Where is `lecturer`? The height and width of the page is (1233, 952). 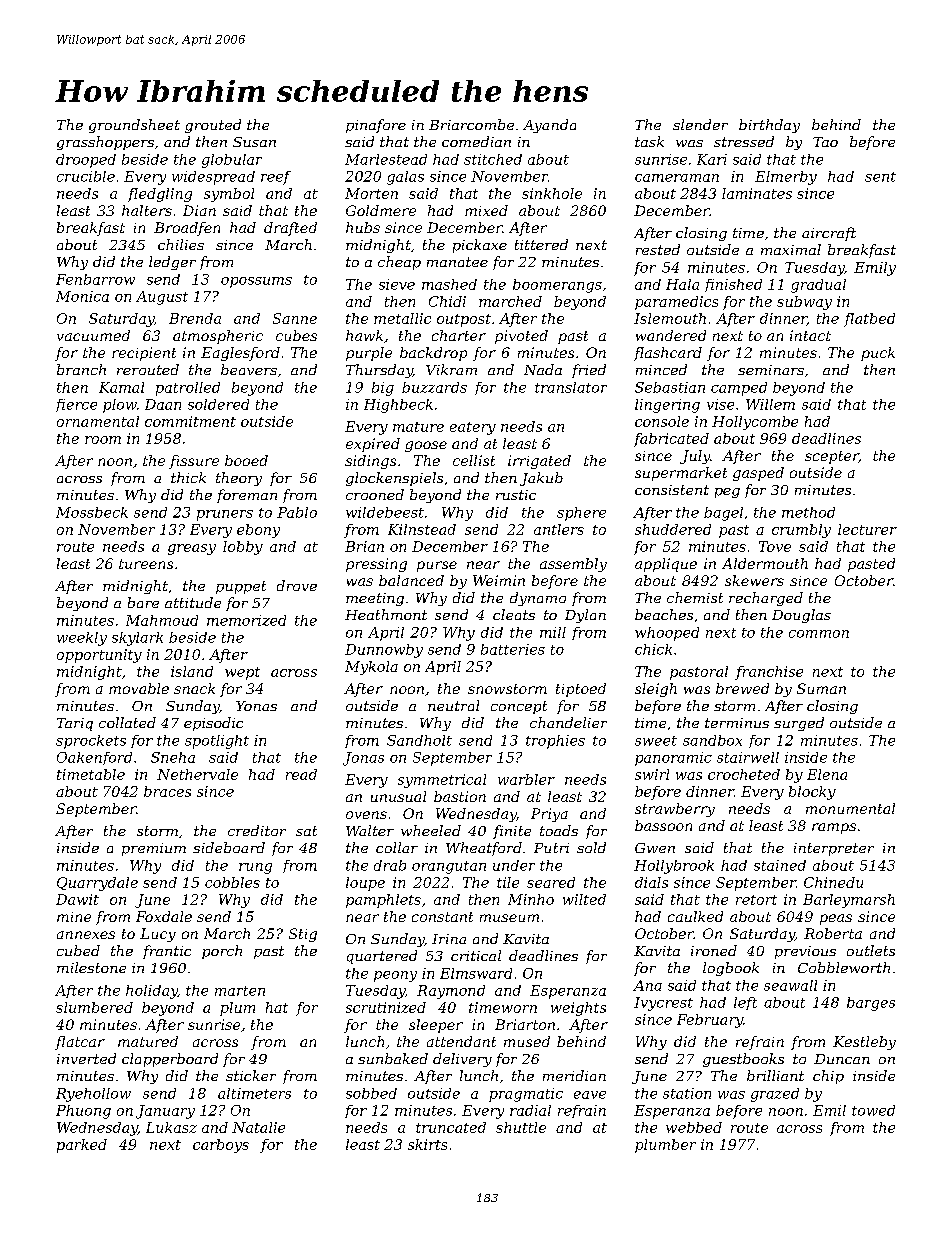 lecturer is located at coordinates (867, 529).
